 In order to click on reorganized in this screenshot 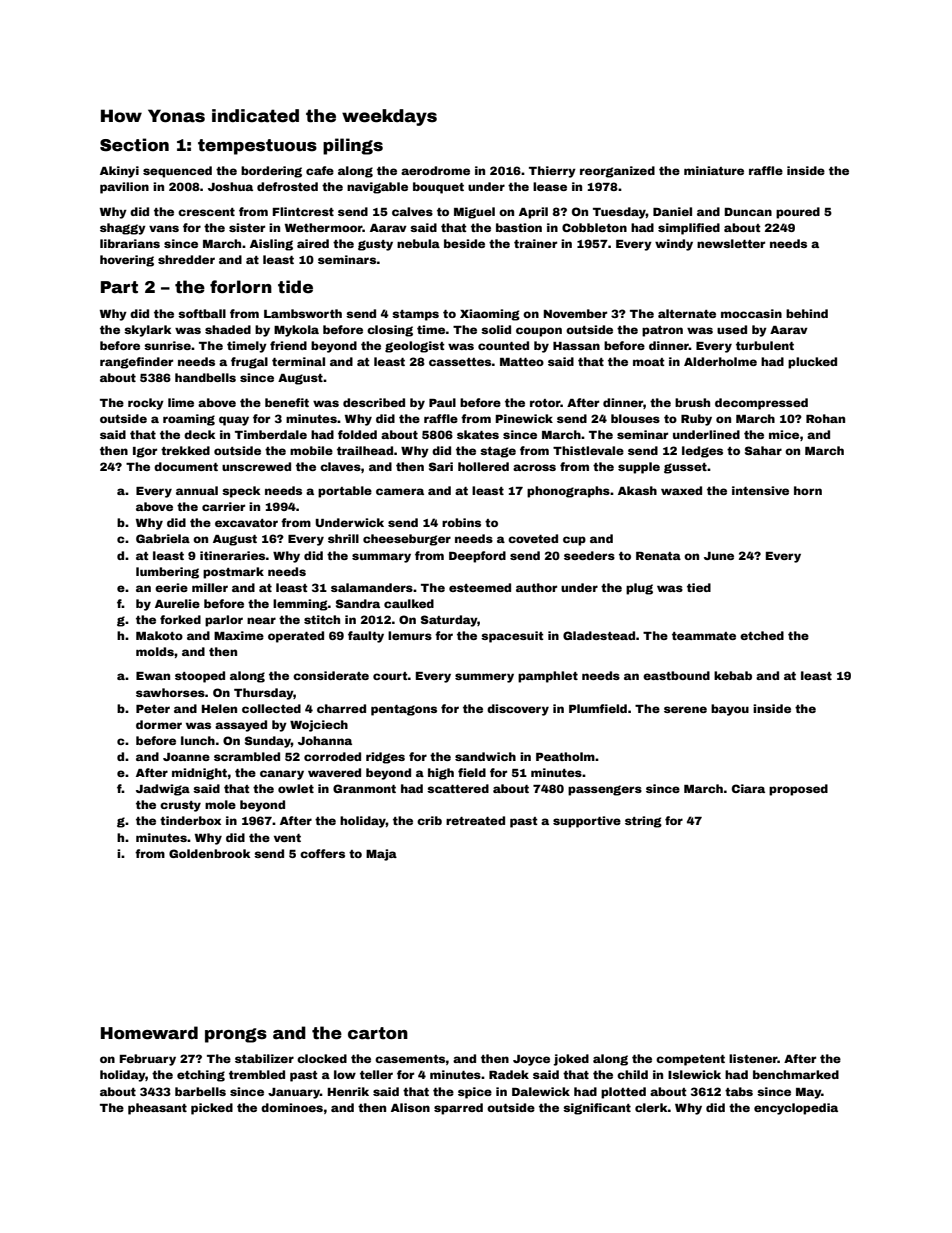, I will do `click(617, 172)`.
